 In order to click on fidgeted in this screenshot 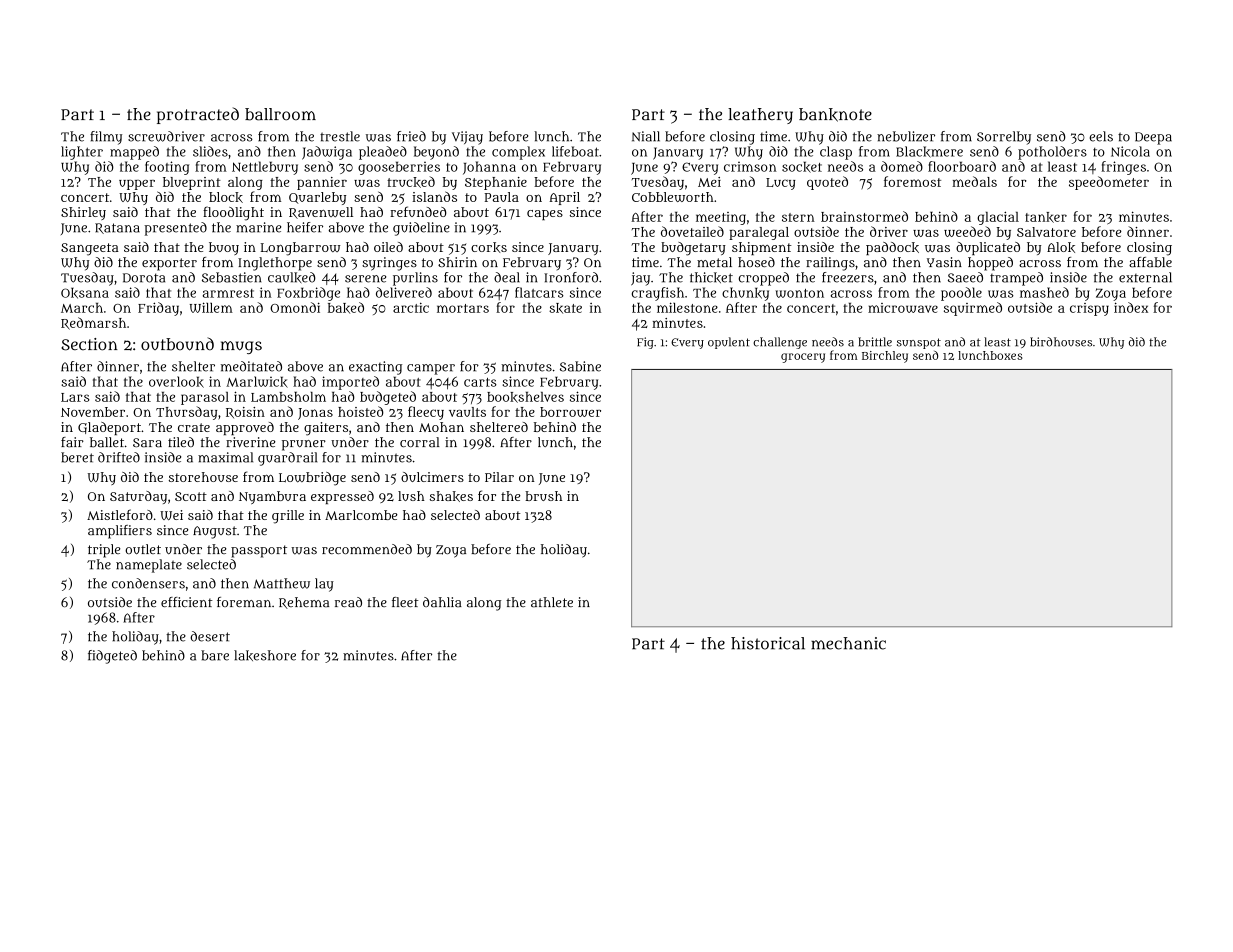, I will do `click(112, 657)`.
